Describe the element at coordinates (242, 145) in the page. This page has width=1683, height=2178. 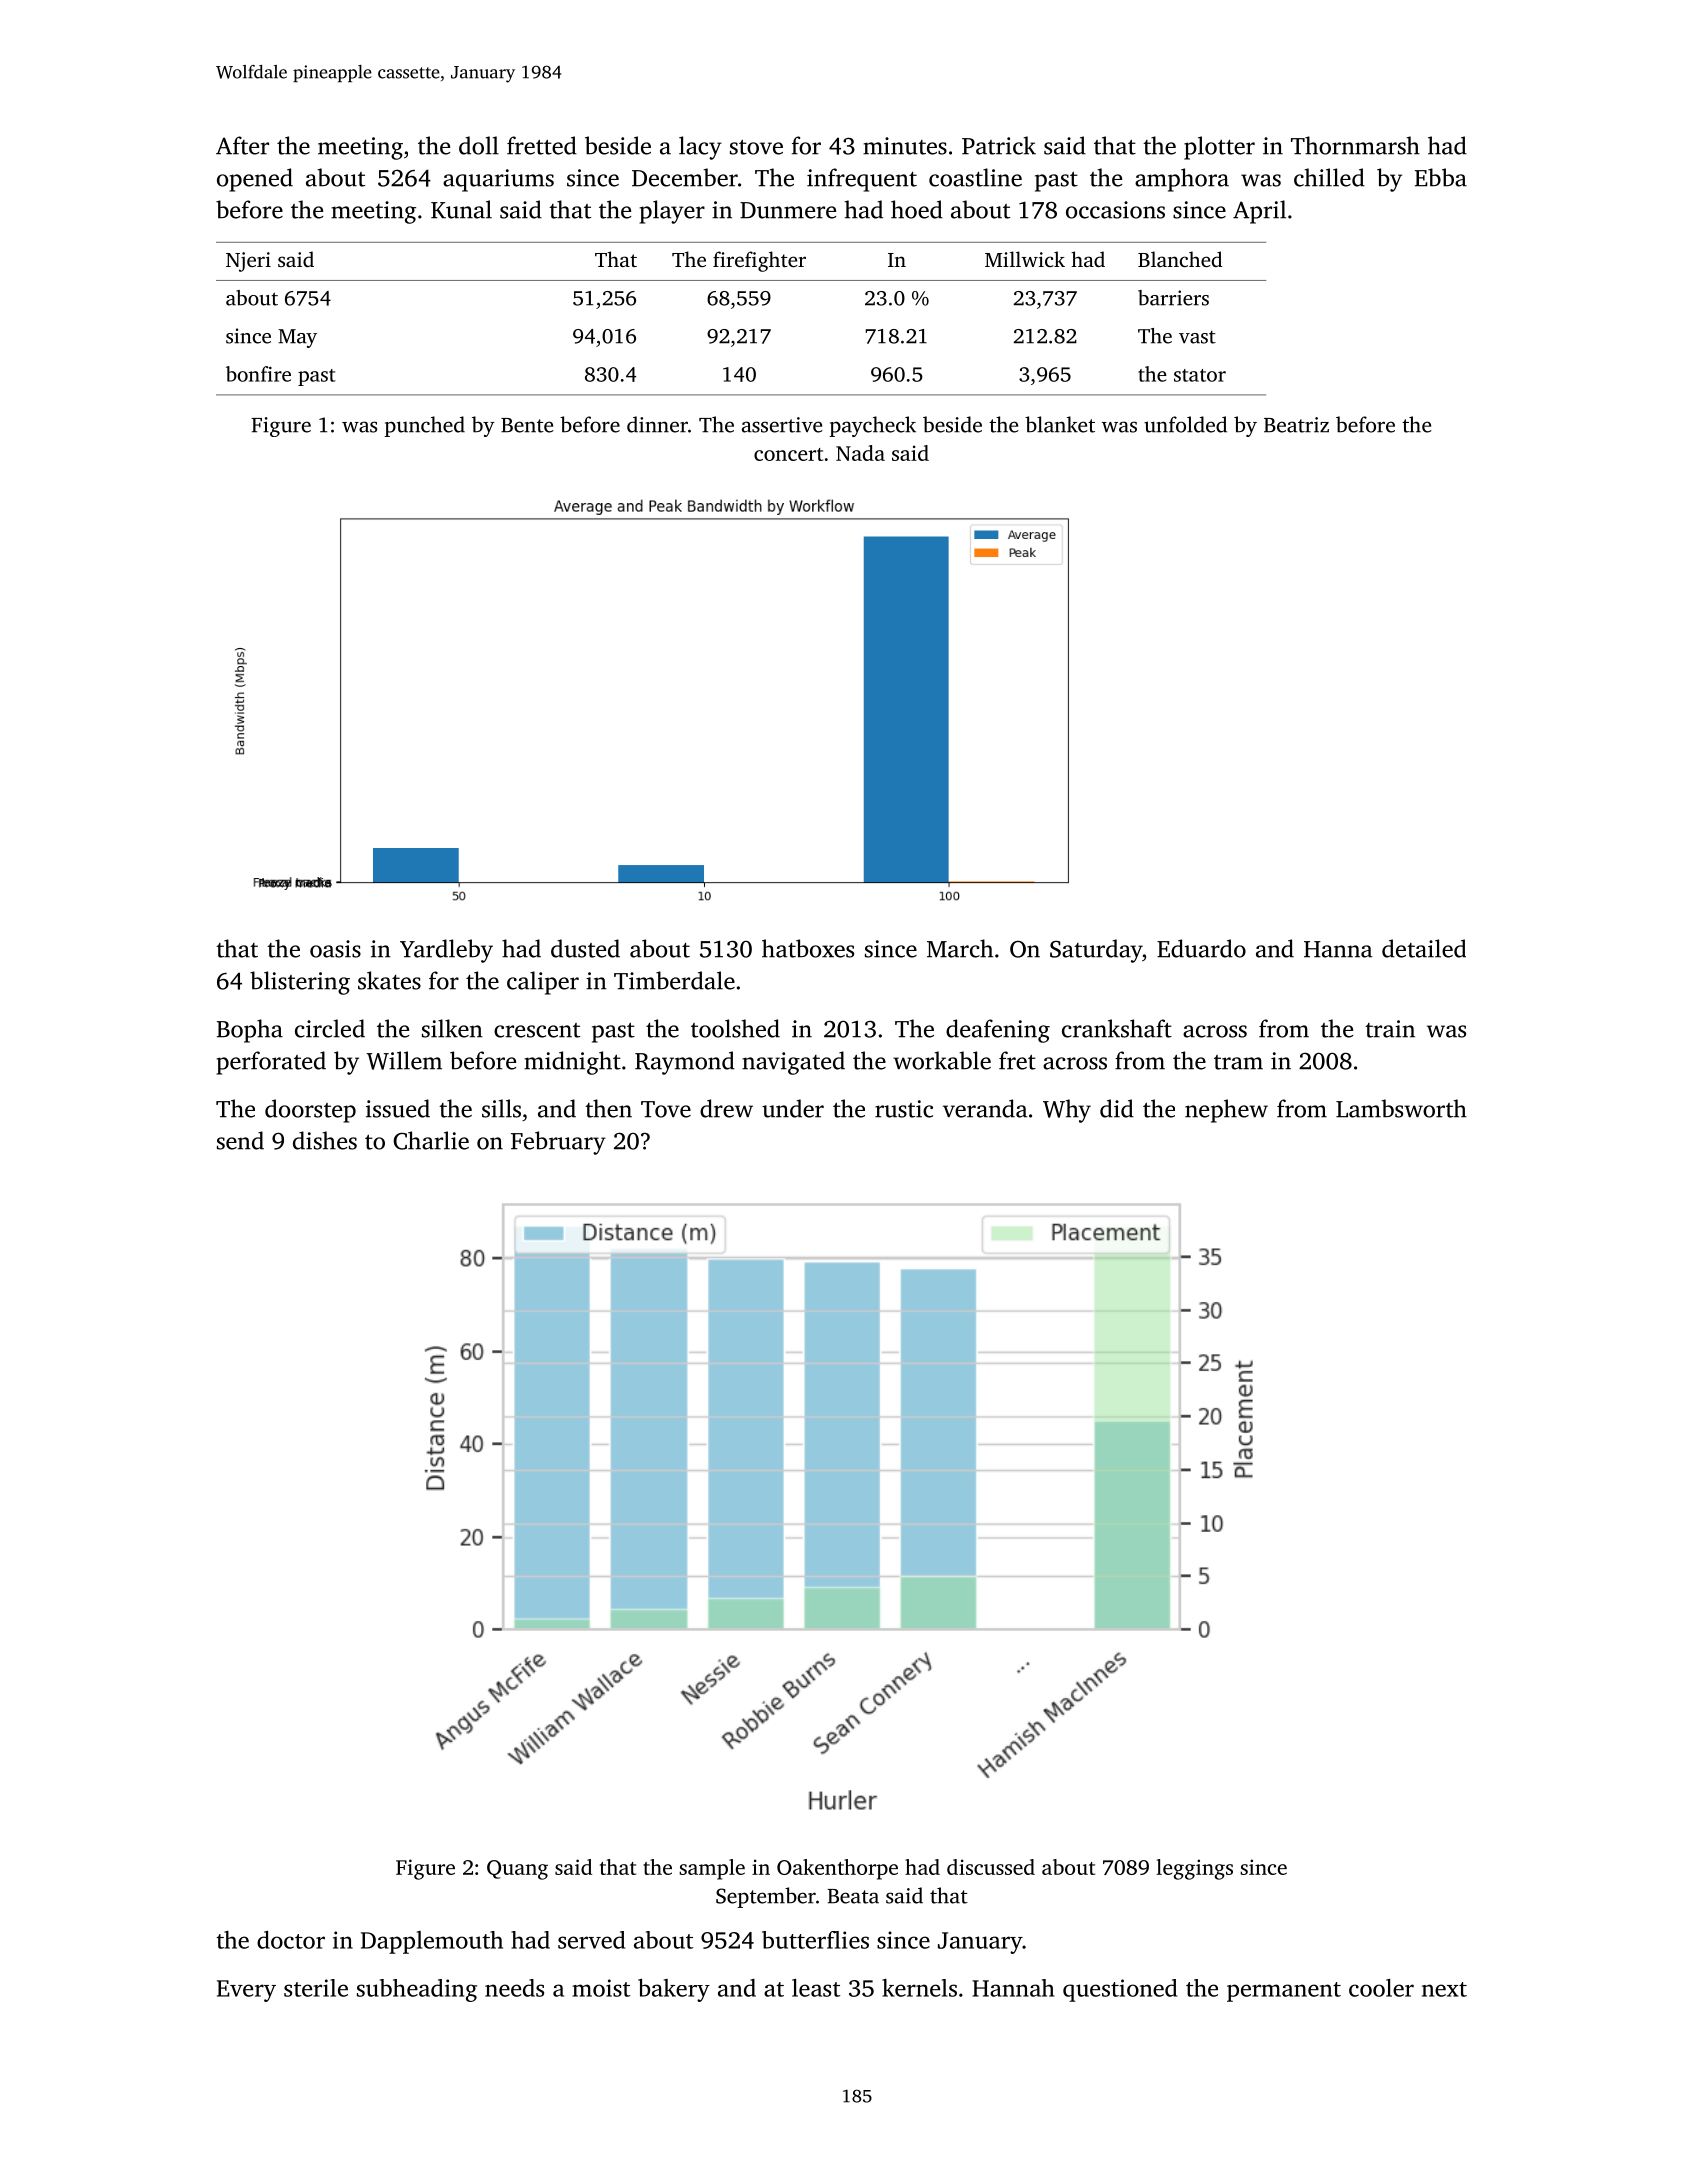
I see `After` at that location.
